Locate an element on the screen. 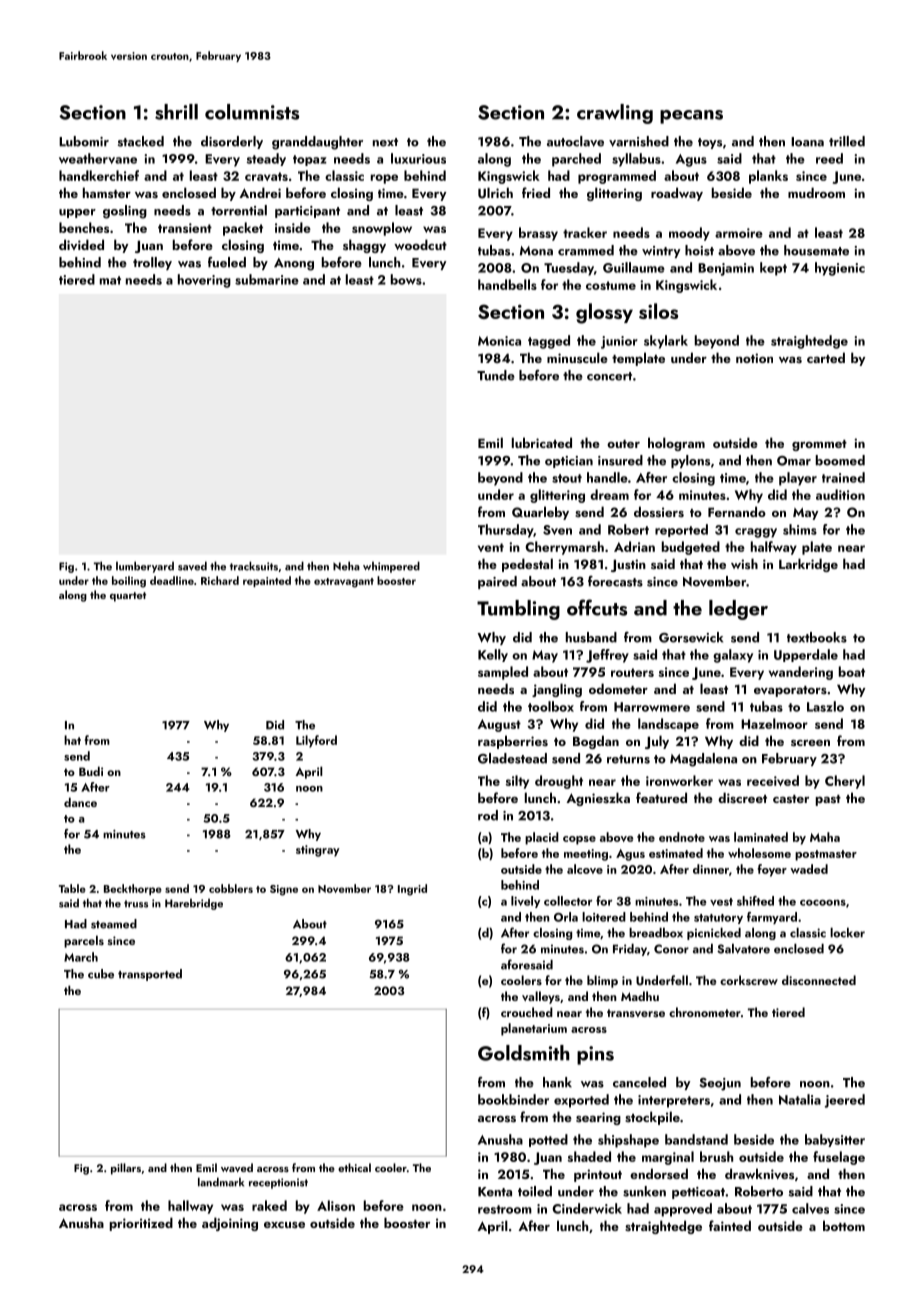 The width and height of the screenshot is (924, 1308). snowplow is located at coordinates (382, 229).
